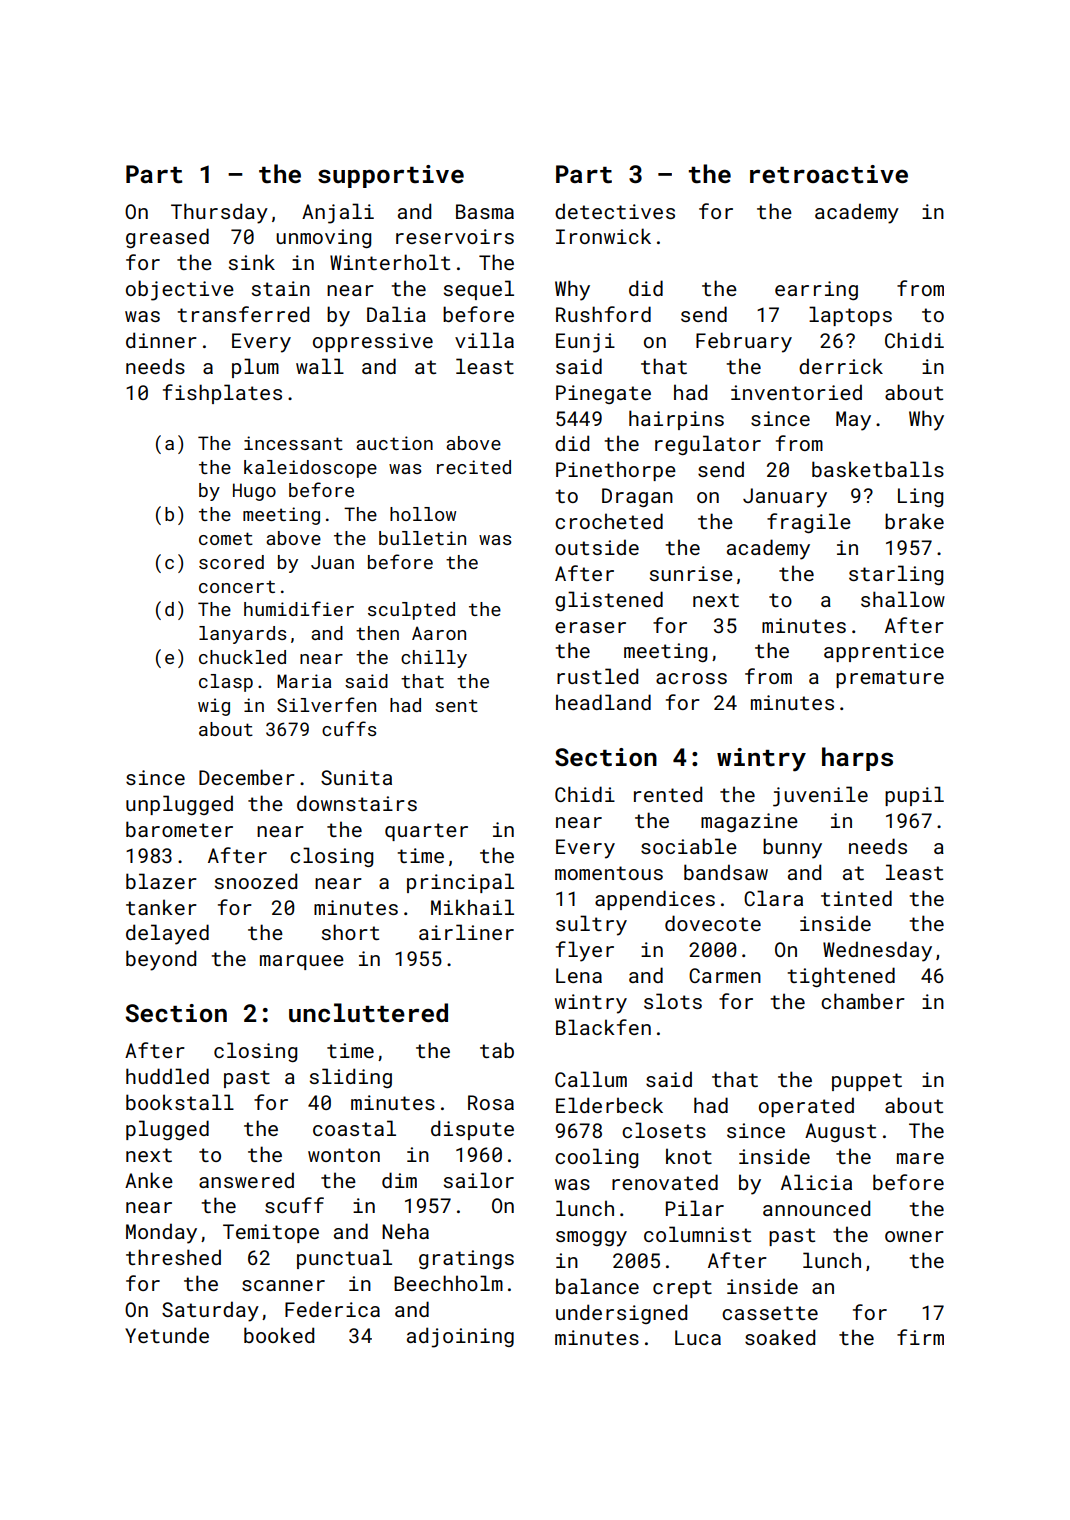 The height and width of the page is (1520, 1070). What do you see at coordinates (161, 960) in the page?
I see `beyond` at bounding box center [161, 960].
